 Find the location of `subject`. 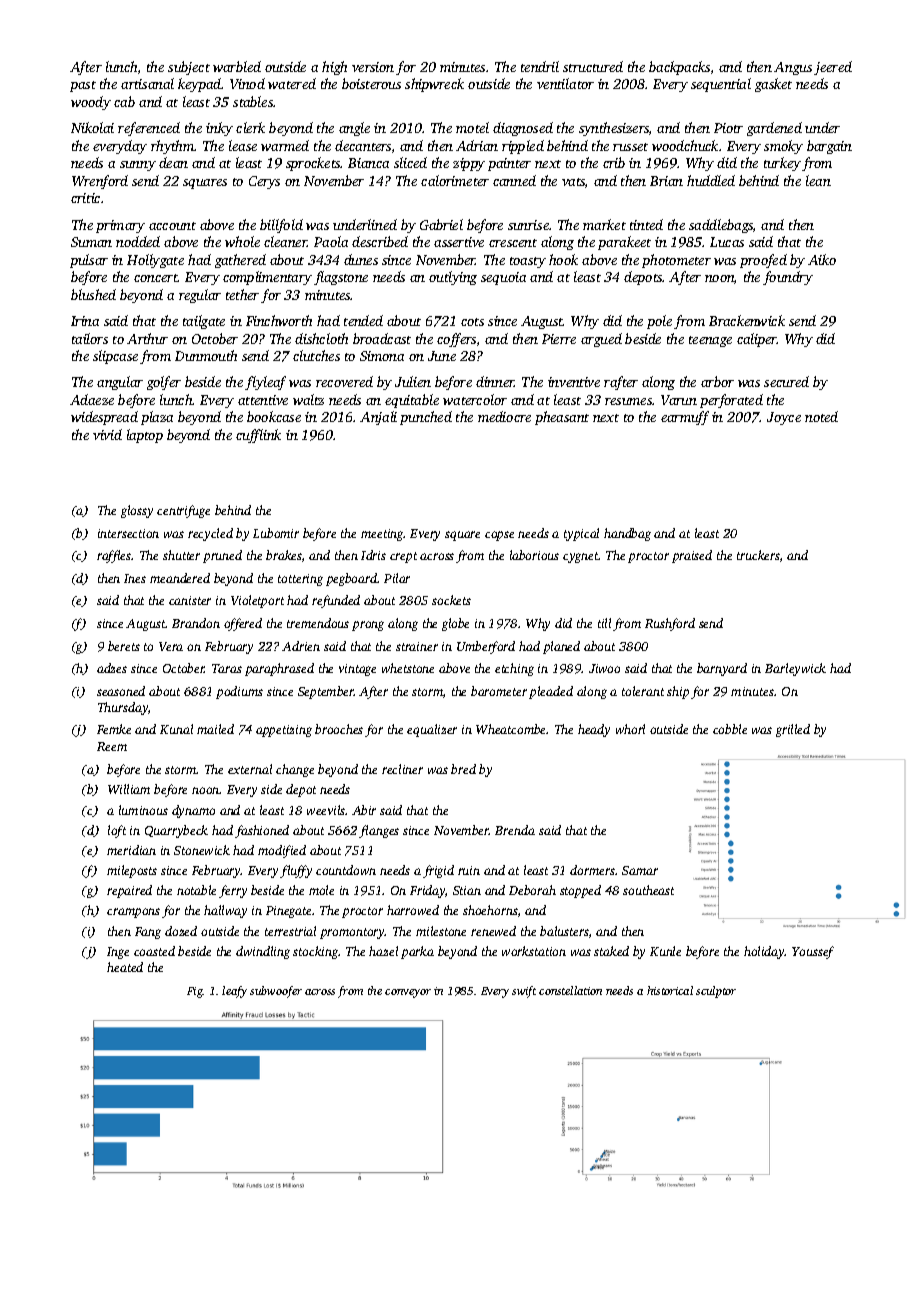

subject is located at coordinates (189, 68).
